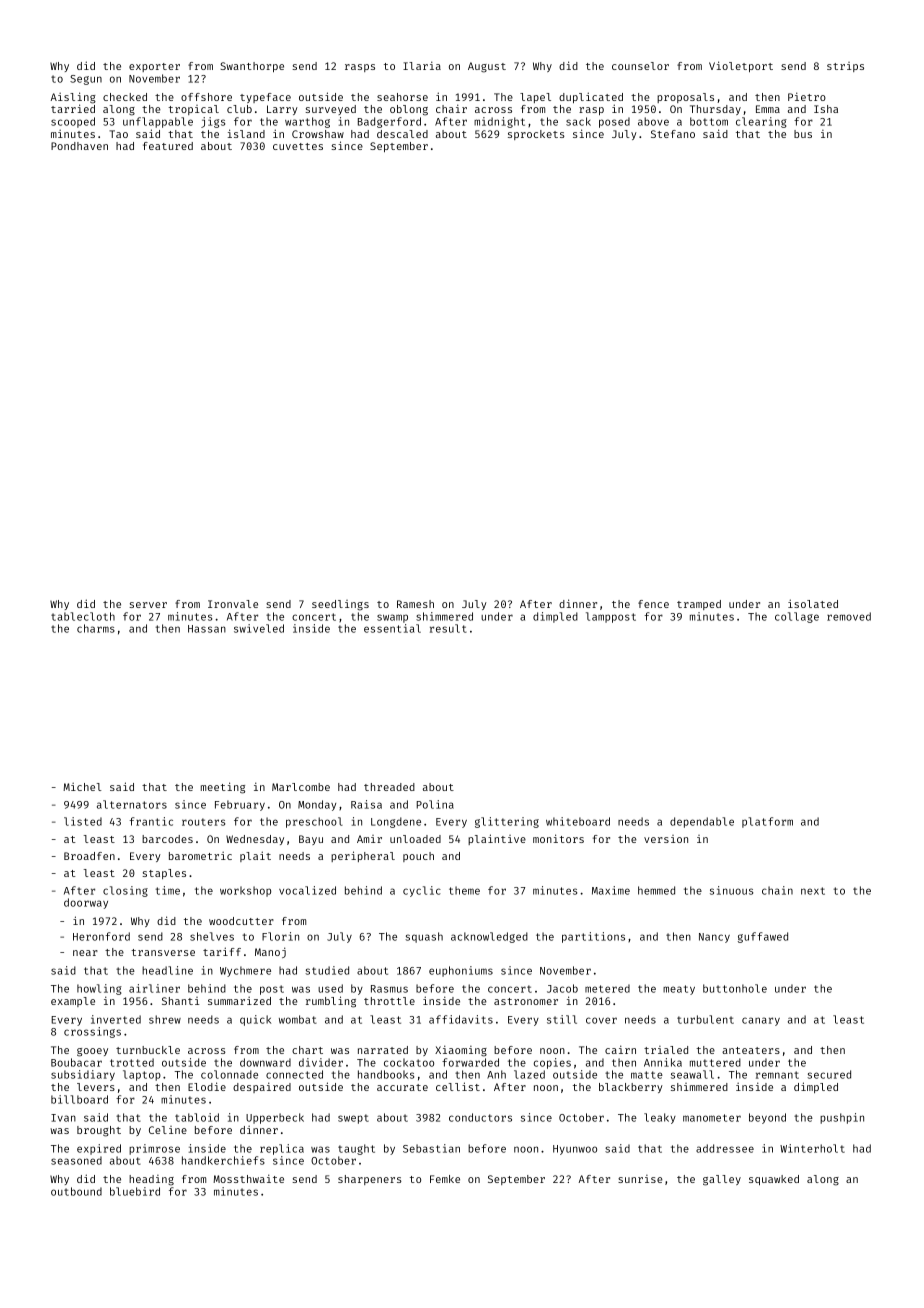  I want to click on summarized, so click(239, 1001).
